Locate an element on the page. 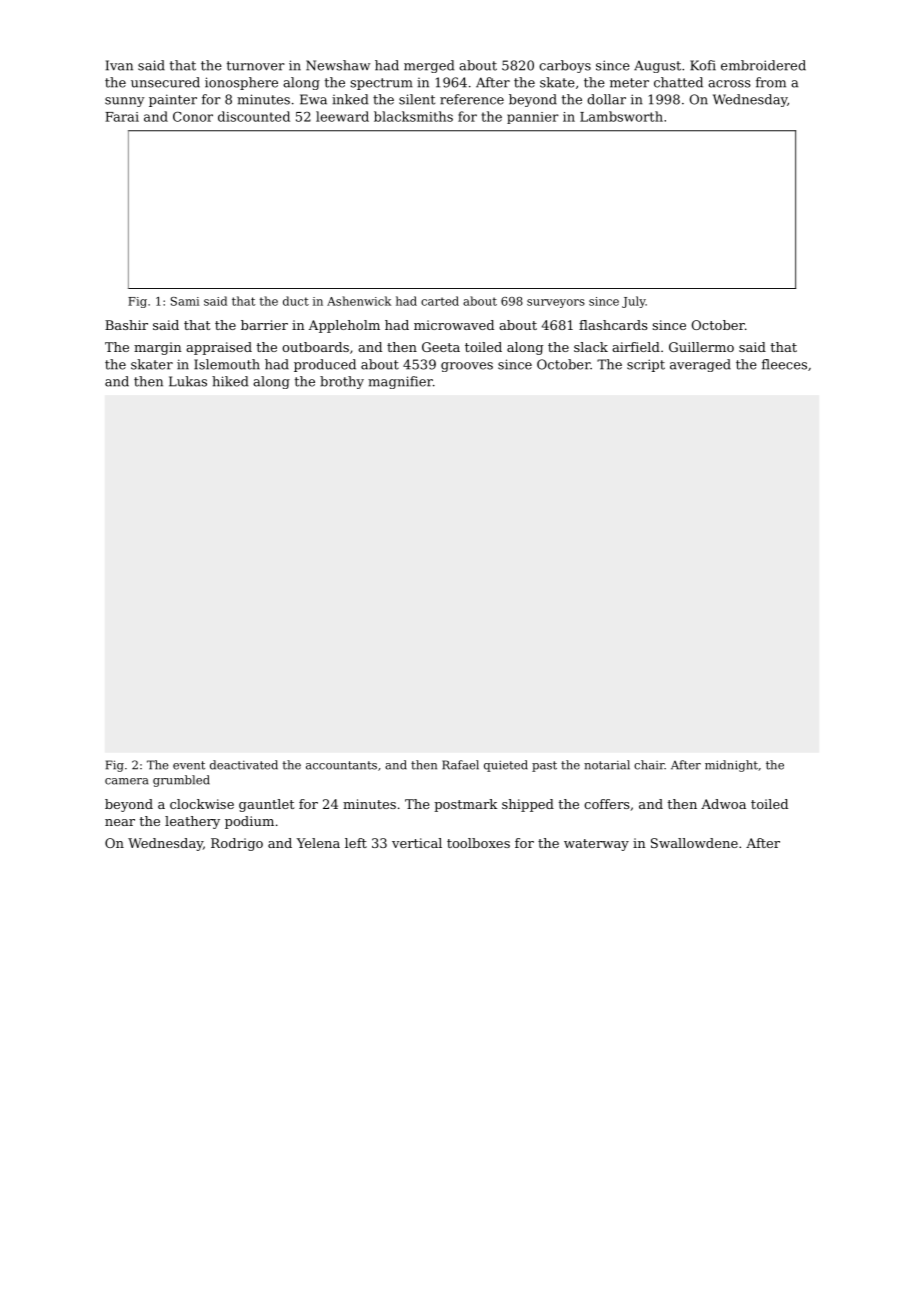 The height and width of the document is (1308, 924). deactivated is located at coordinates (244, 765).
